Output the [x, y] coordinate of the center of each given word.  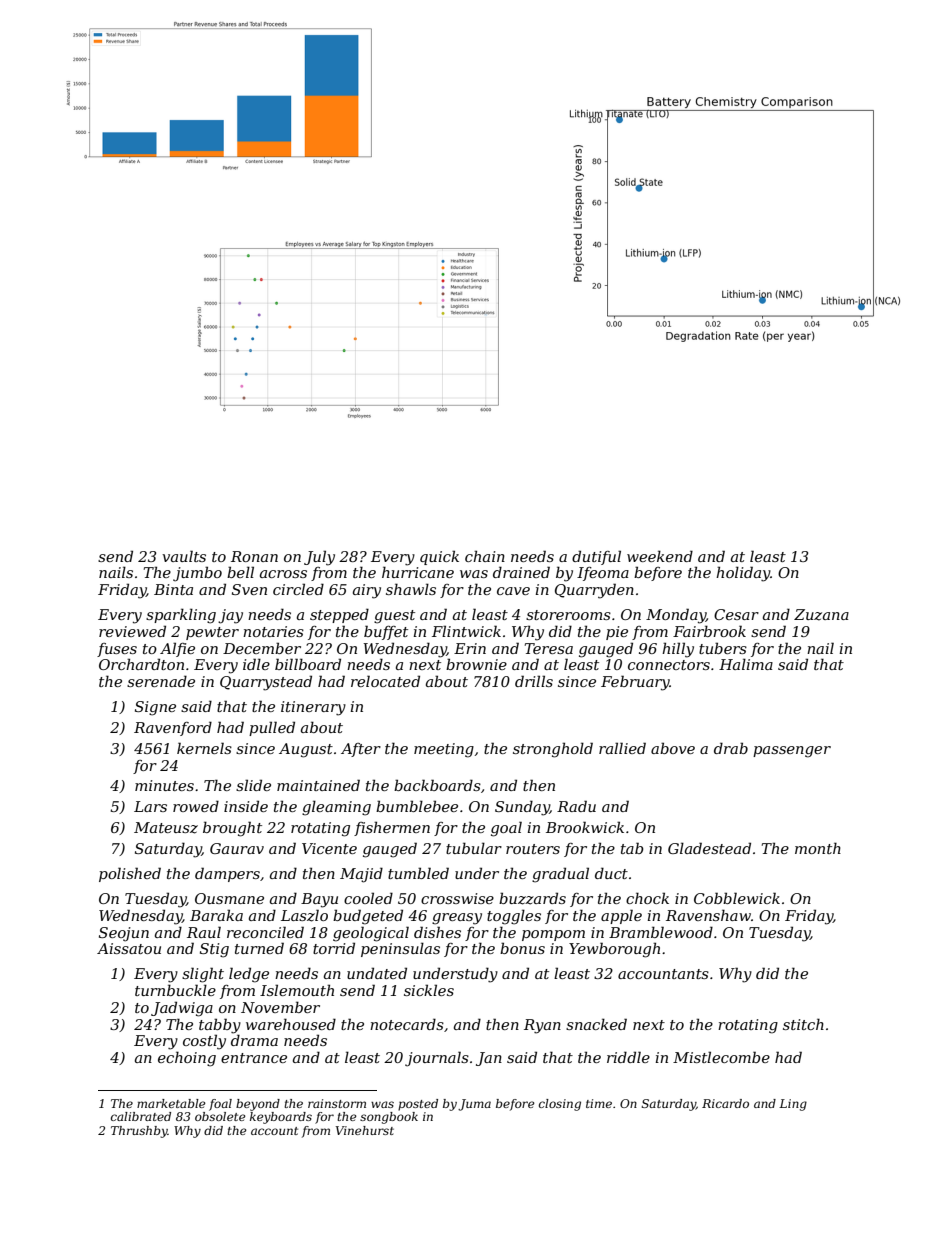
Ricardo [725, 1103]
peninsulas [400, 949]
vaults [184, 556]
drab [731, 748]
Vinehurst [365, 1130]
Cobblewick [737, 898]
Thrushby [139, 1132]
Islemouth [297, 990]
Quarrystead [266, 683]
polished [130, 874]
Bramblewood [661, 932]
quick [439, 557]
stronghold [553, 750]
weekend [660, 556]
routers [533, 849]
